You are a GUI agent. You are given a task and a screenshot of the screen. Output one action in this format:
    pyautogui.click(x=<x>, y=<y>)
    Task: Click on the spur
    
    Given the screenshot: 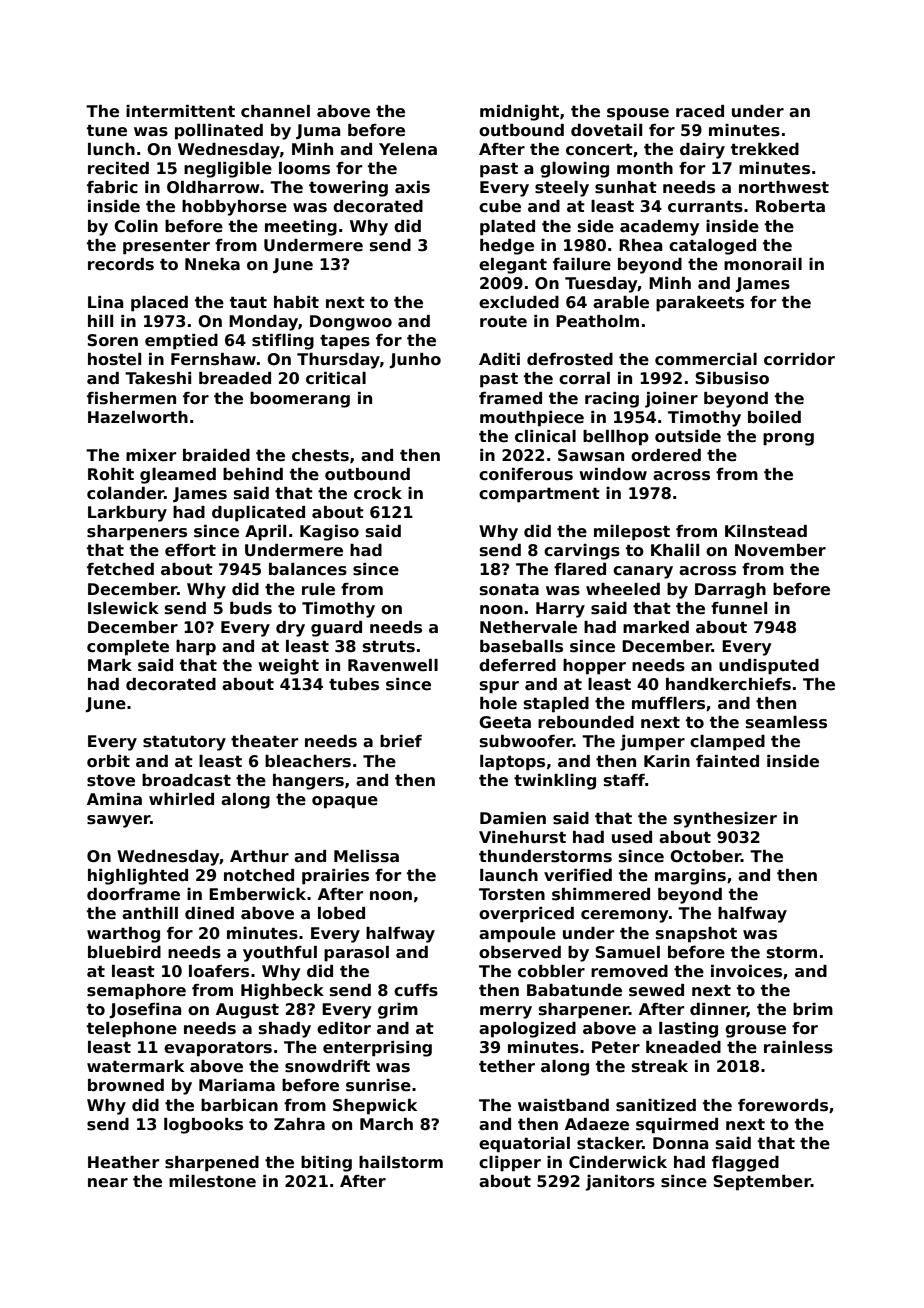 What is the action you would take?
    pyautogui.click(x=499, y=687)
